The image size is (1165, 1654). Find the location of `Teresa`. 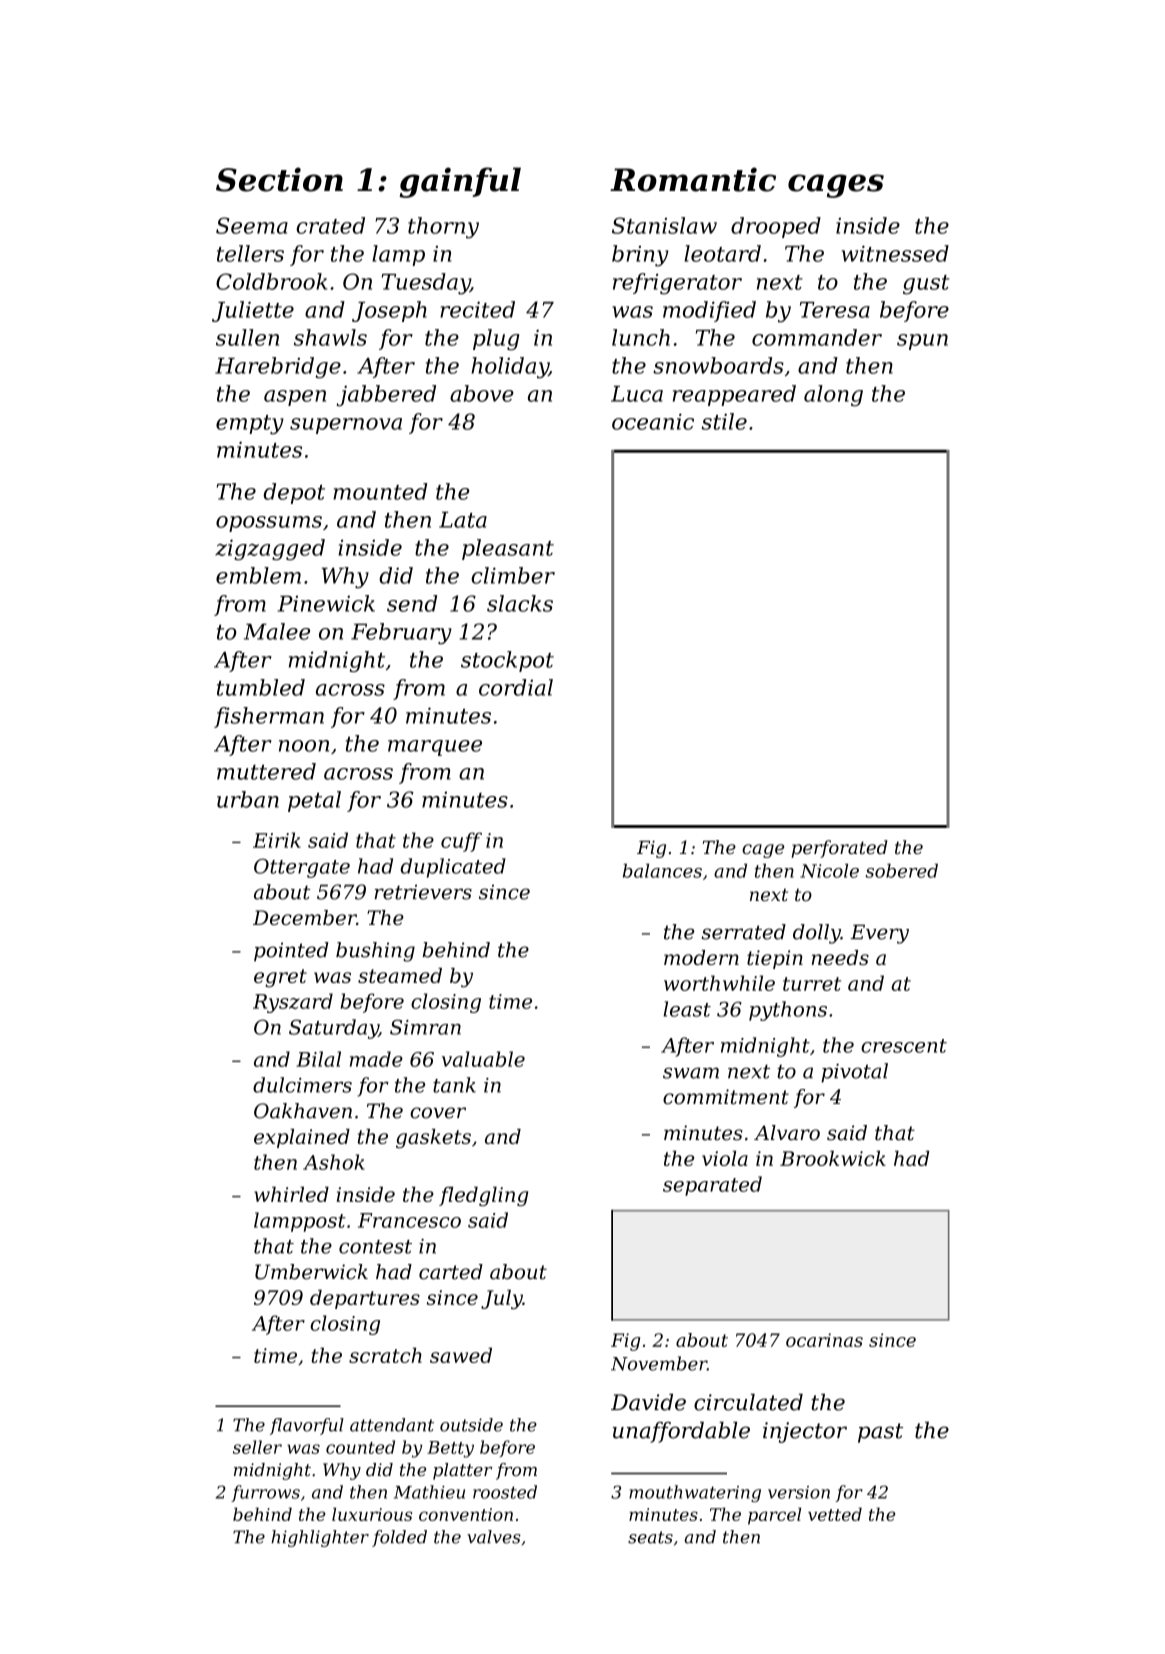

Teresa is located at coordinates (835, 310).
